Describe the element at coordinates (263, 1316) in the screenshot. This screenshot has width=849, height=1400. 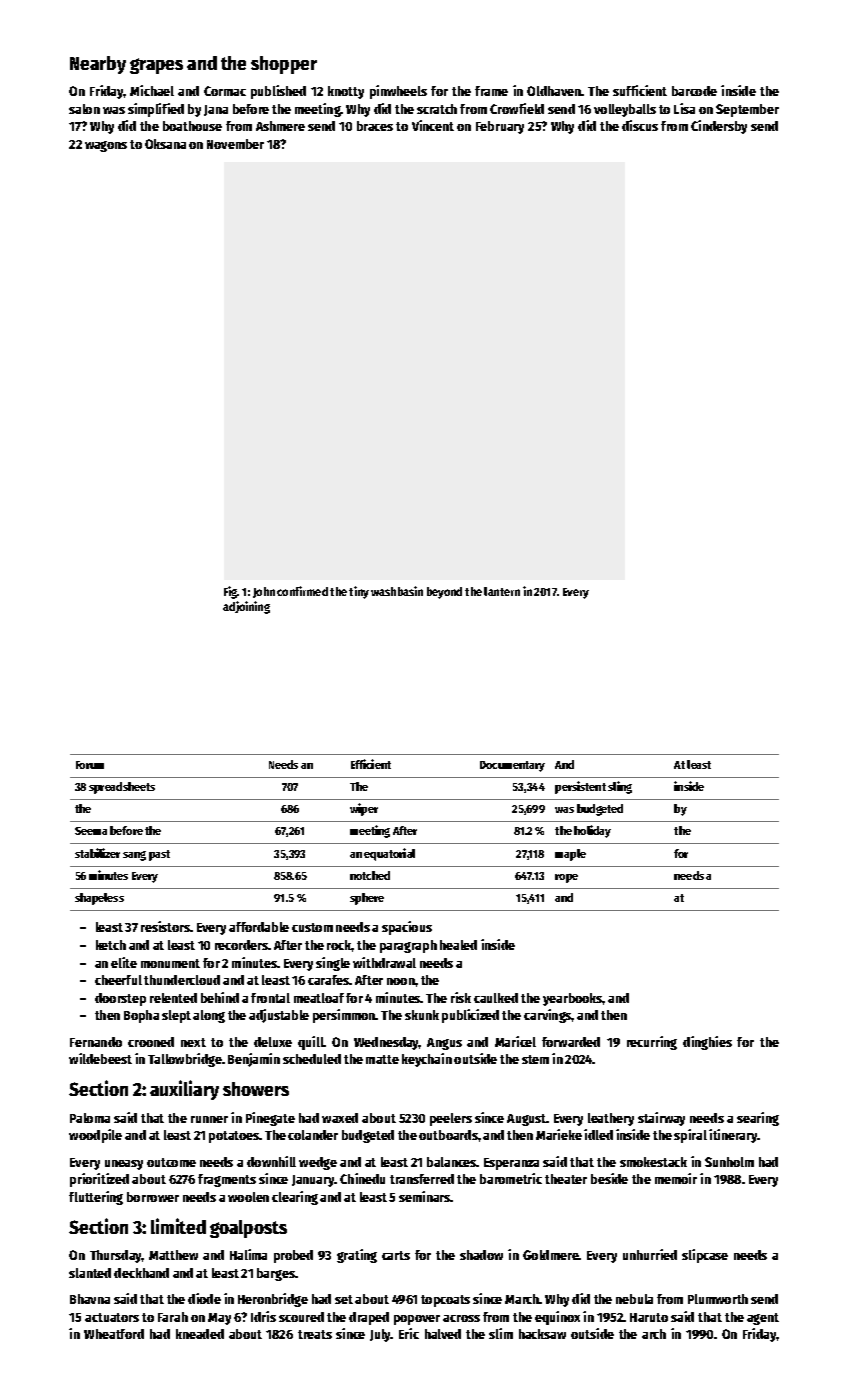
I see `Idris` at that location.
